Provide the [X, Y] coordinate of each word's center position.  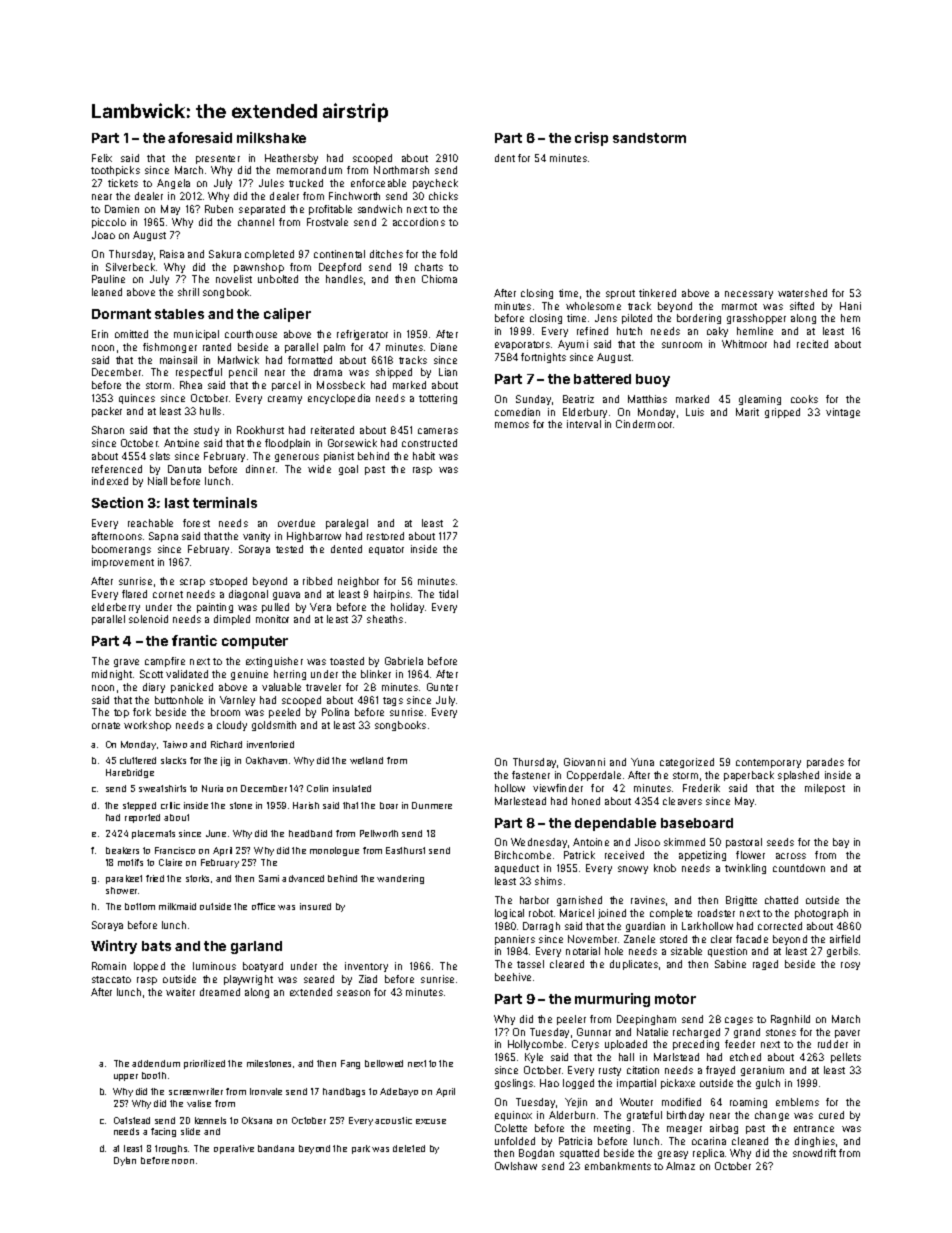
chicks [443, 196]
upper [126, 1077]
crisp [591, 139]
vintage [843, 413]
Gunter [442, 687]
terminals [225, 502]
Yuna [642, 762]
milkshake [271, 137]
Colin [317, 788]
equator [386, 550]
